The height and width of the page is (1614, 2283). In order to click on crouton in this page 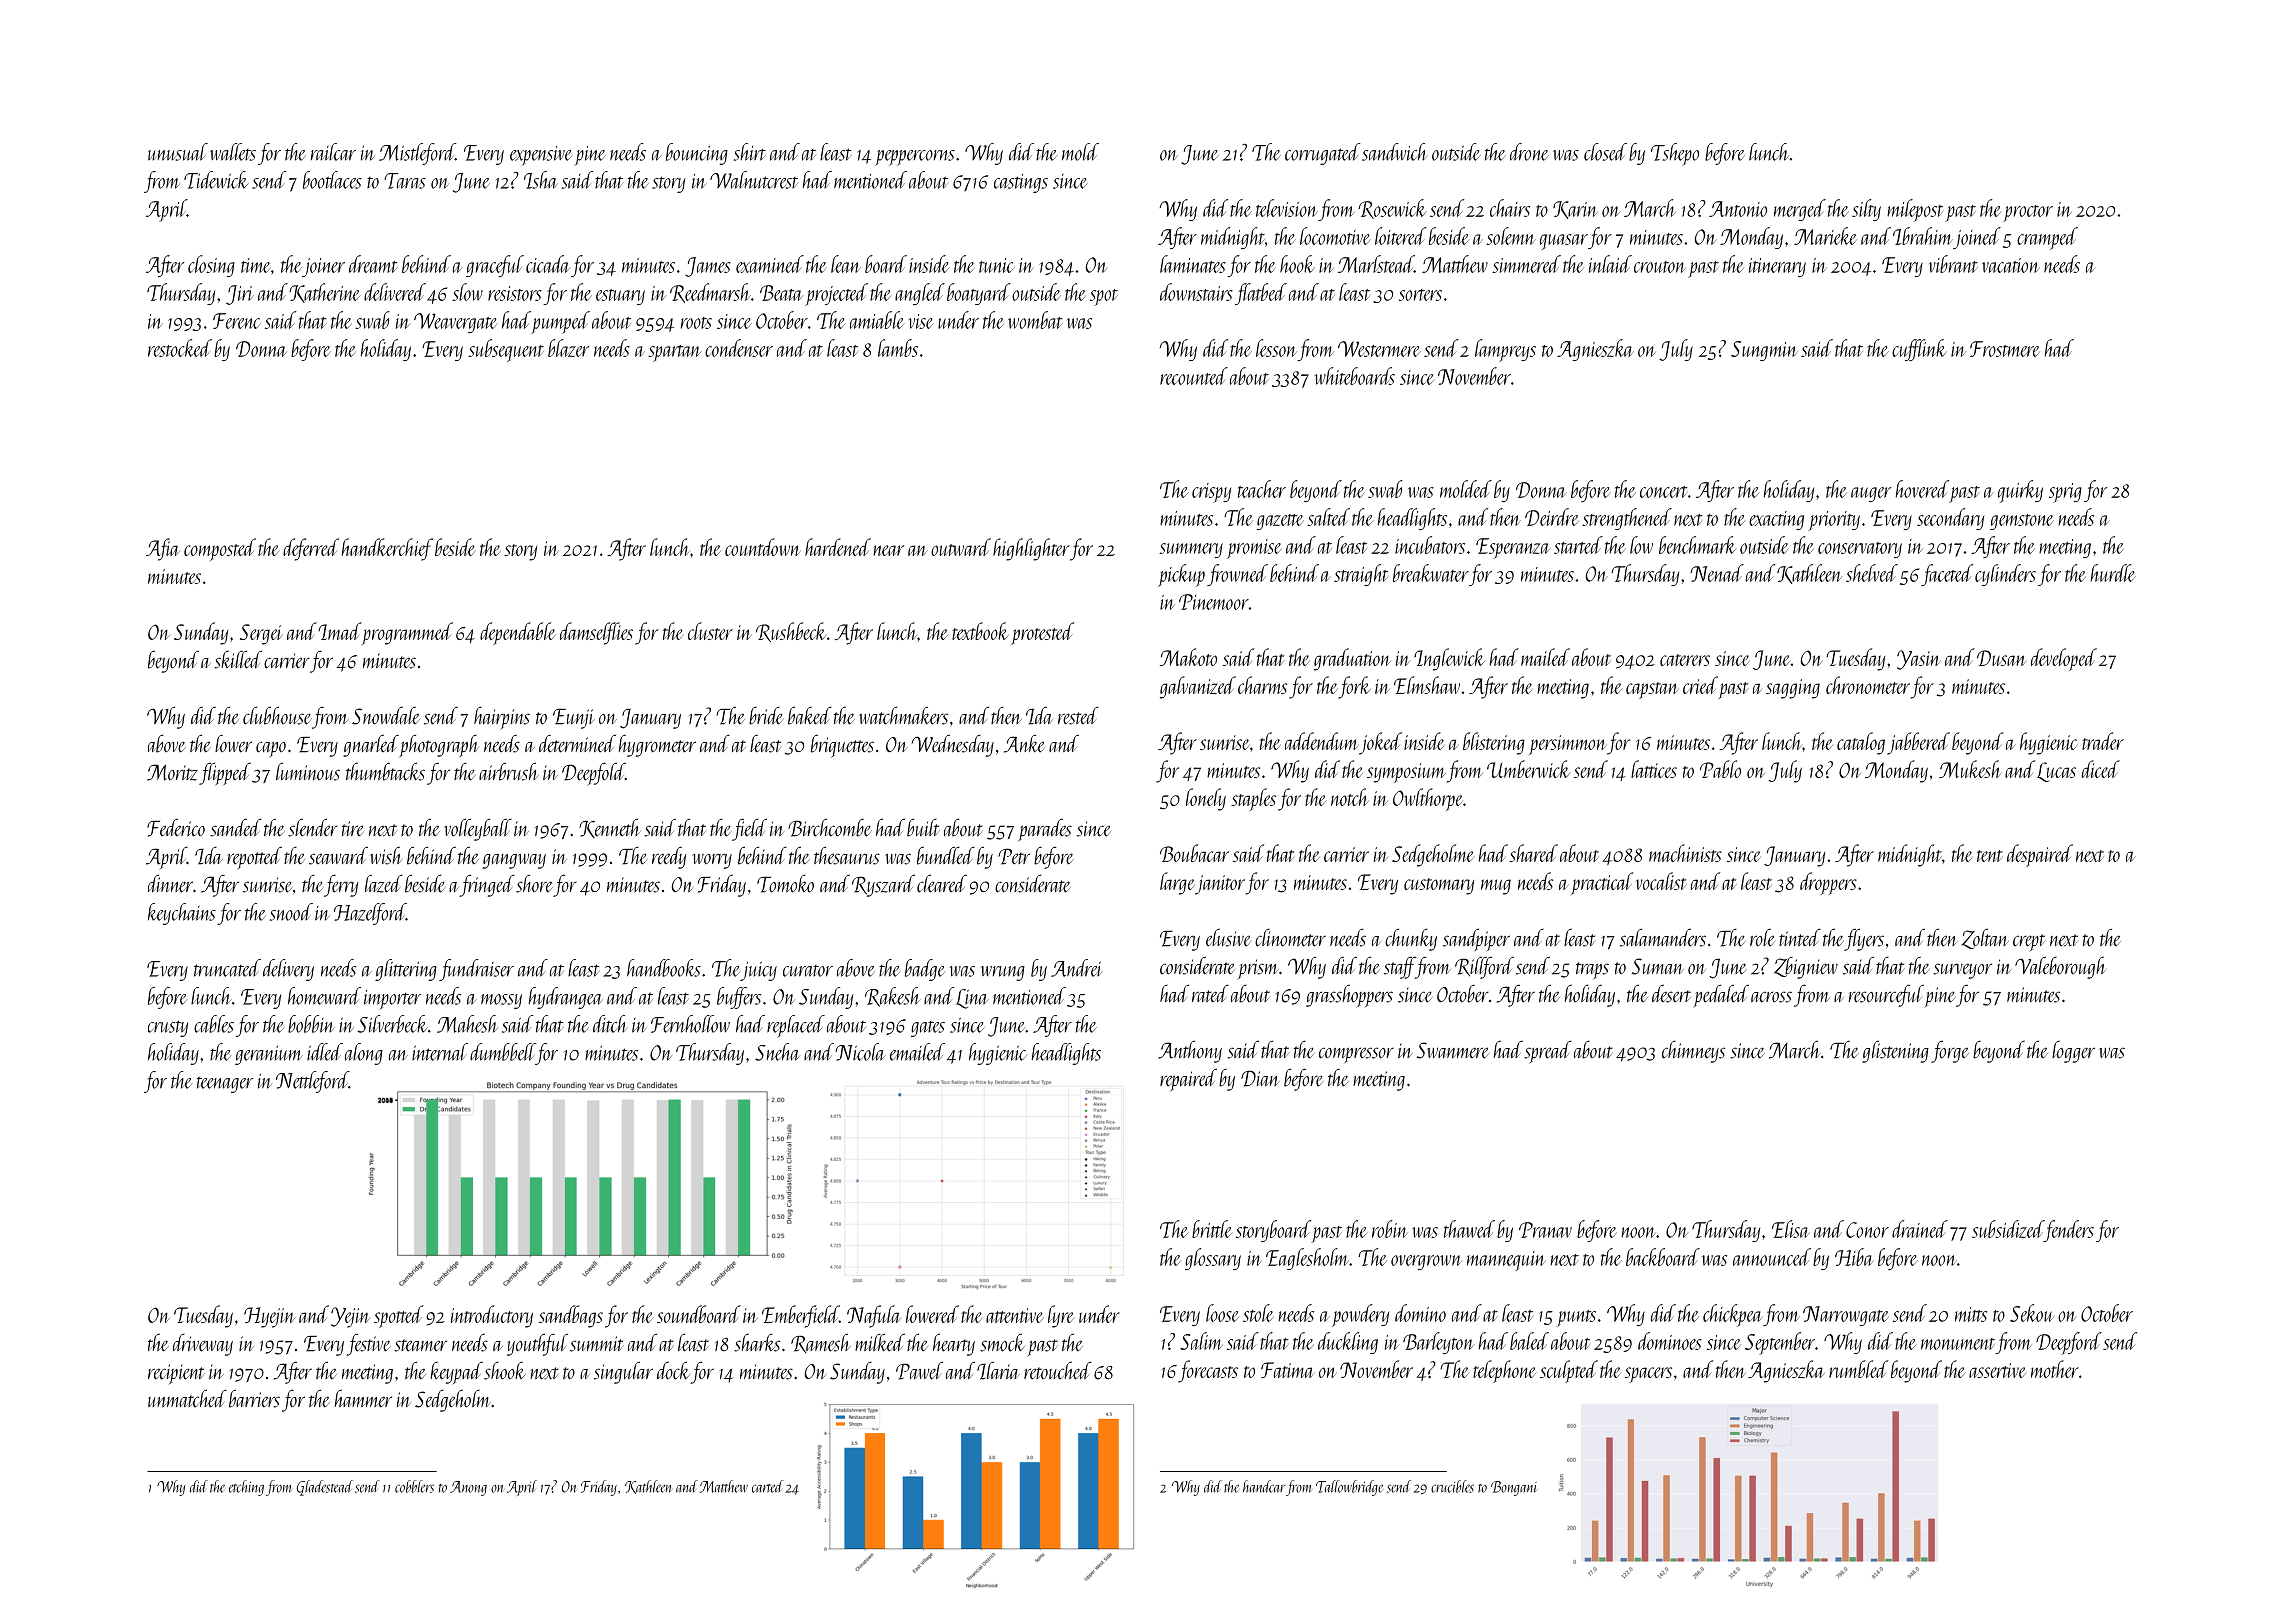, I will do `click(1659, 267)`.
